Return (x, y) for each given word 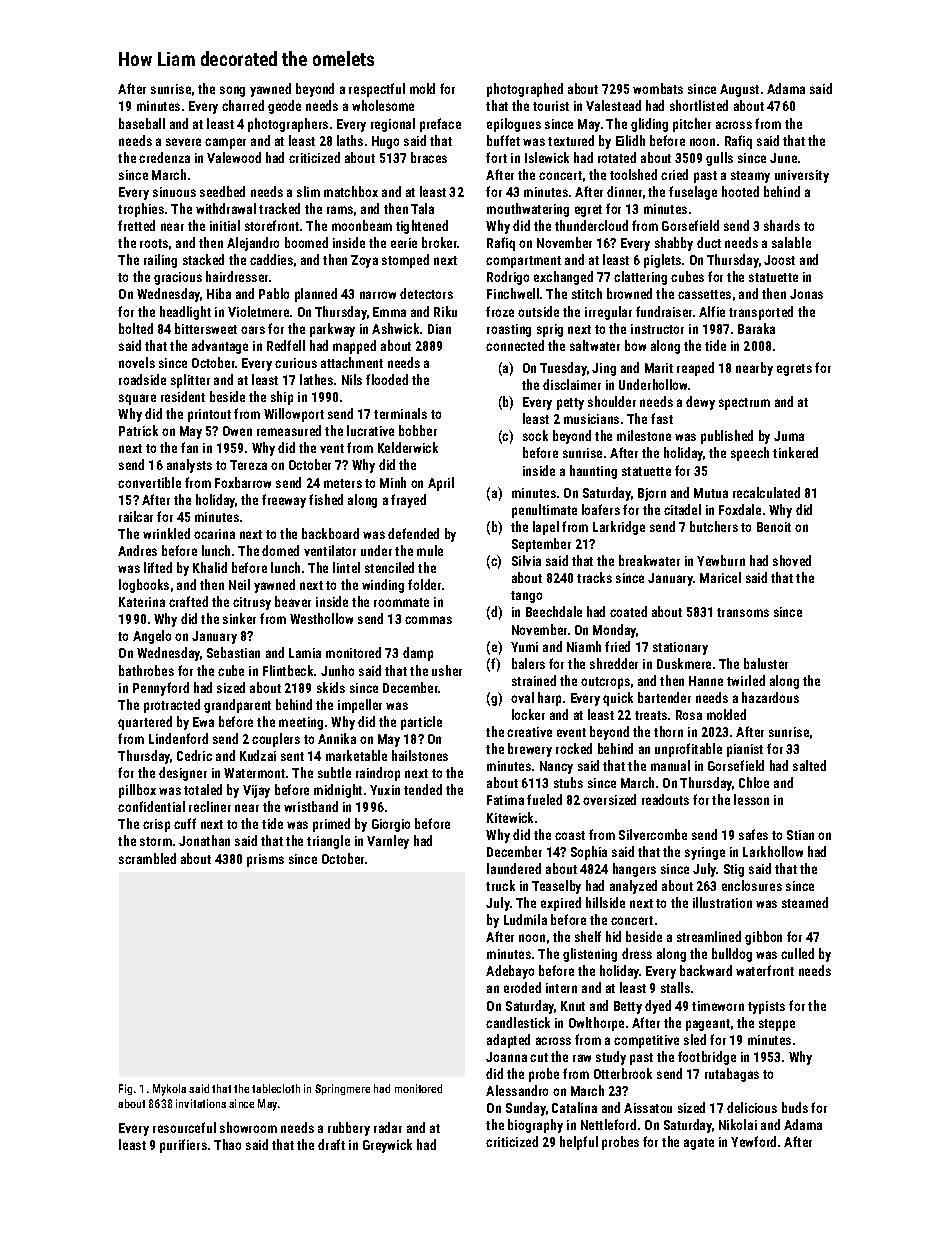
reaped (695, 369)
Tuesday (563, 369)
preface (440, 125)
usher (447, 670)
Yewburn (721, 560)
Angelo (152, 637)
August (739, 90)
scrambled (147, 858)
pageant (708, 1025)
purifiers (183, 1146)
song (232, 91)
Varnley (388, 842)
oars (253, 330)
